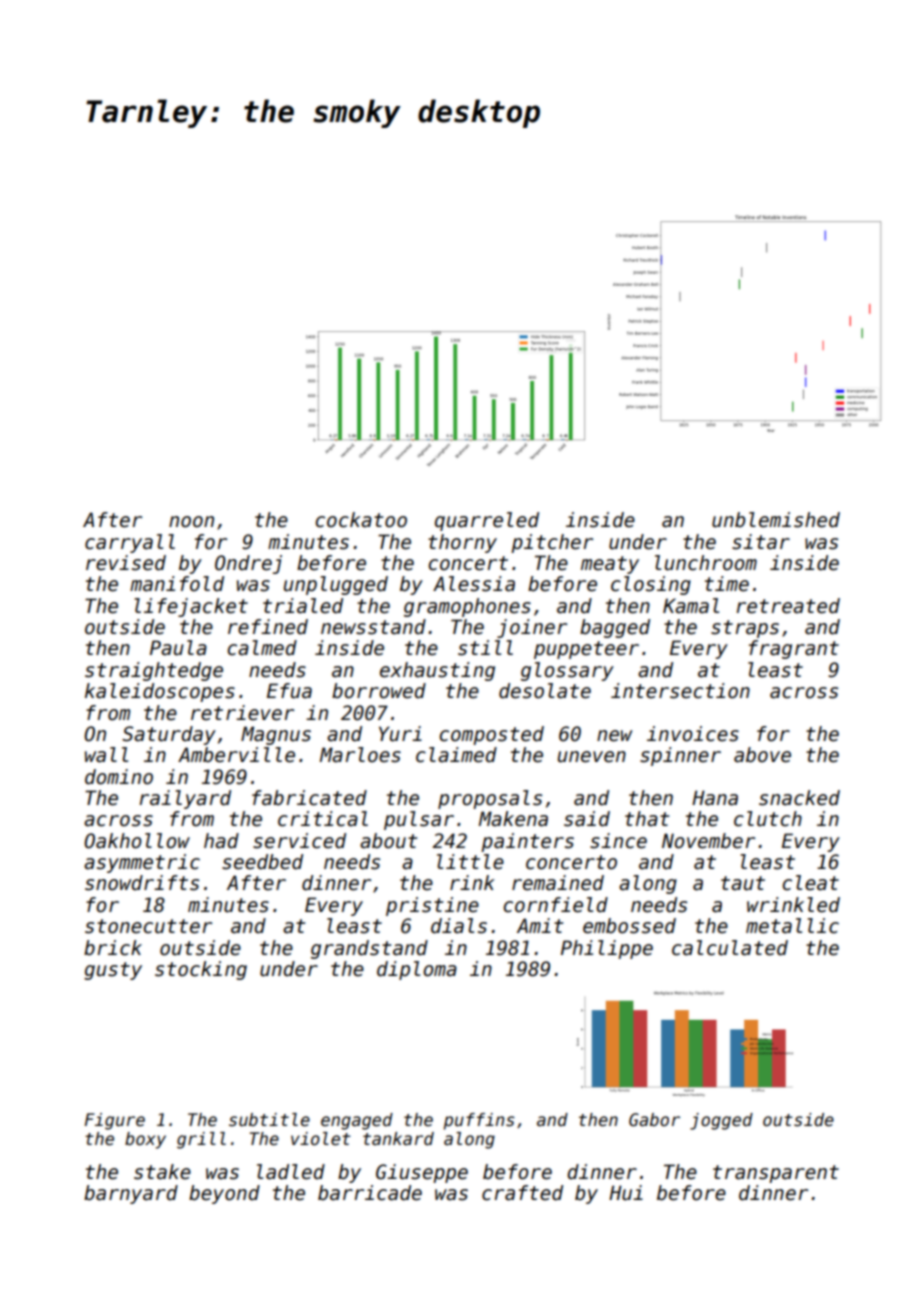 Image resolution: width=924 pixels, height=1308 pixels. What do you see at coordinates (721, 1121) in the image?
I see `jogged` at bounding box center [721, 1121].
